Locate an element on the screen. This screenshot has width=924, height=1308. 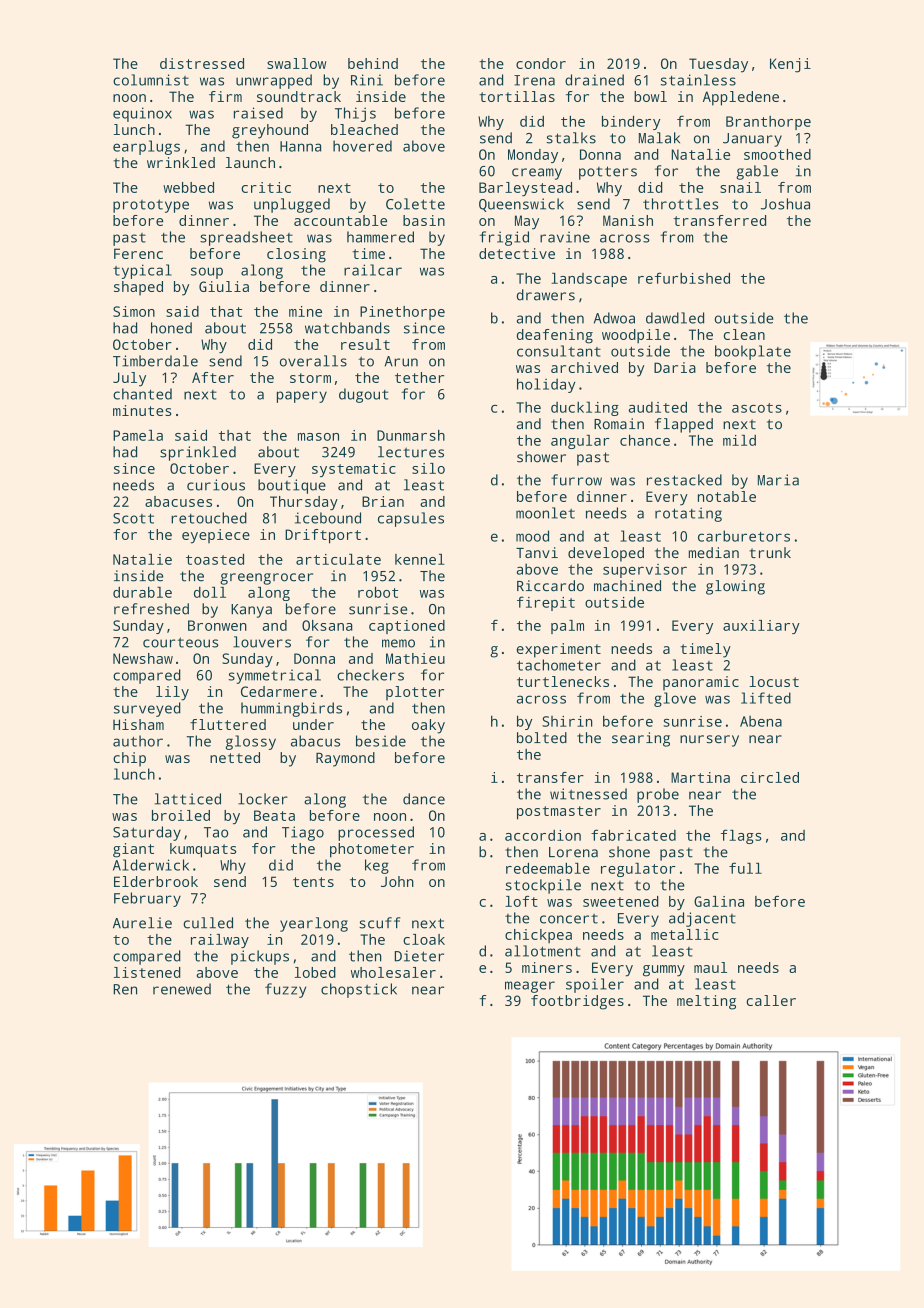
holiday is located at coordinates (546, 385).
